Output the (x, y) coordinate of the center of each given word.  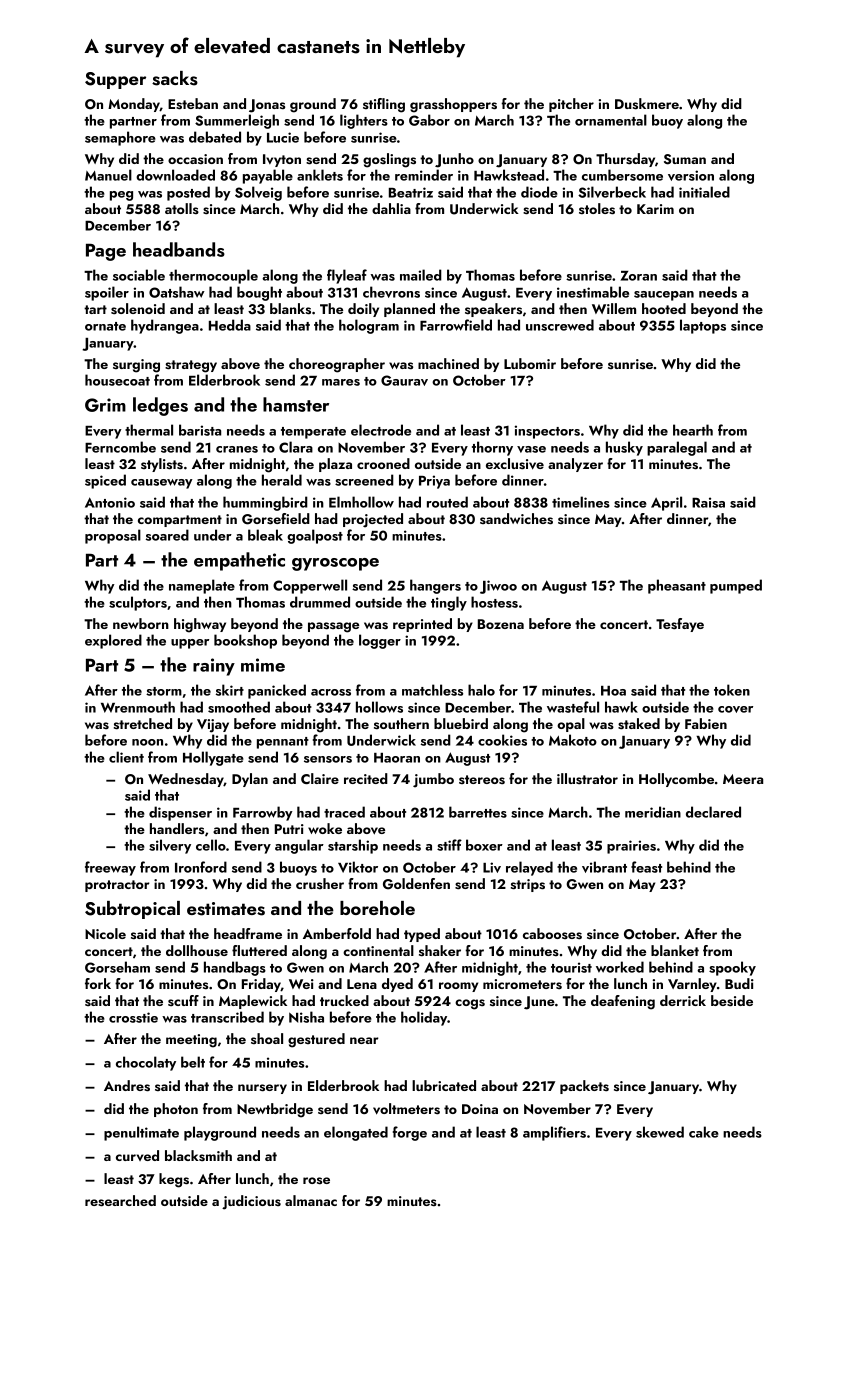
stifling (384, 105)
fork (98, 983)
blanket (675, 950)
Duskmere (647, 104)
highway (200, 625)
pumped (736, 586)
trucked (344, 1000)
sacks (175, 78)
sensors (328, 759)
